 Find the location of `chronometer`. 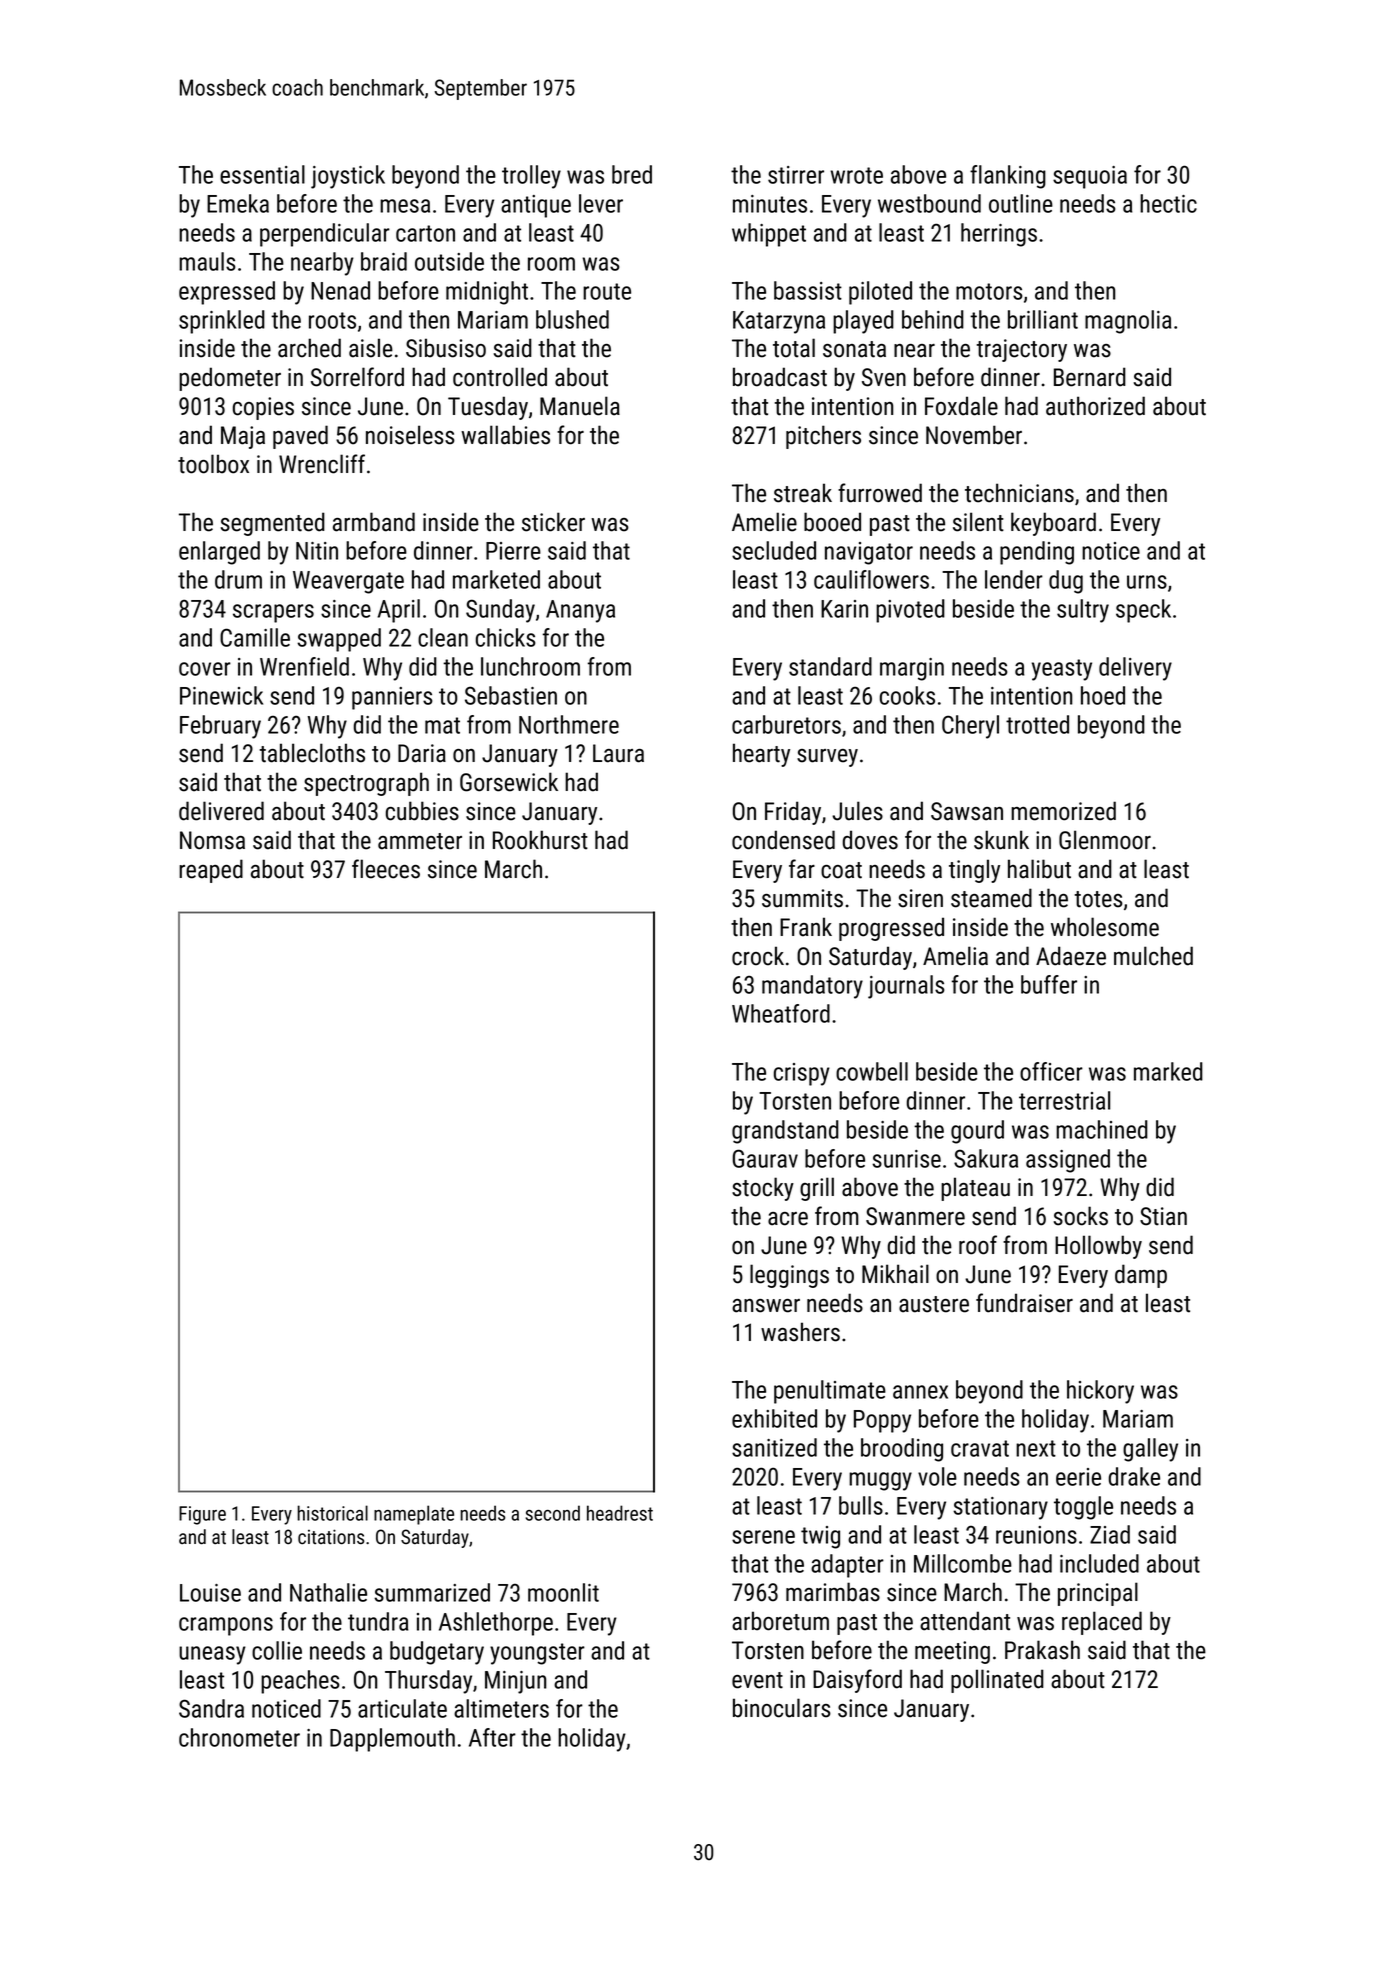

chronometer is located at coordinates (239, 1737).
